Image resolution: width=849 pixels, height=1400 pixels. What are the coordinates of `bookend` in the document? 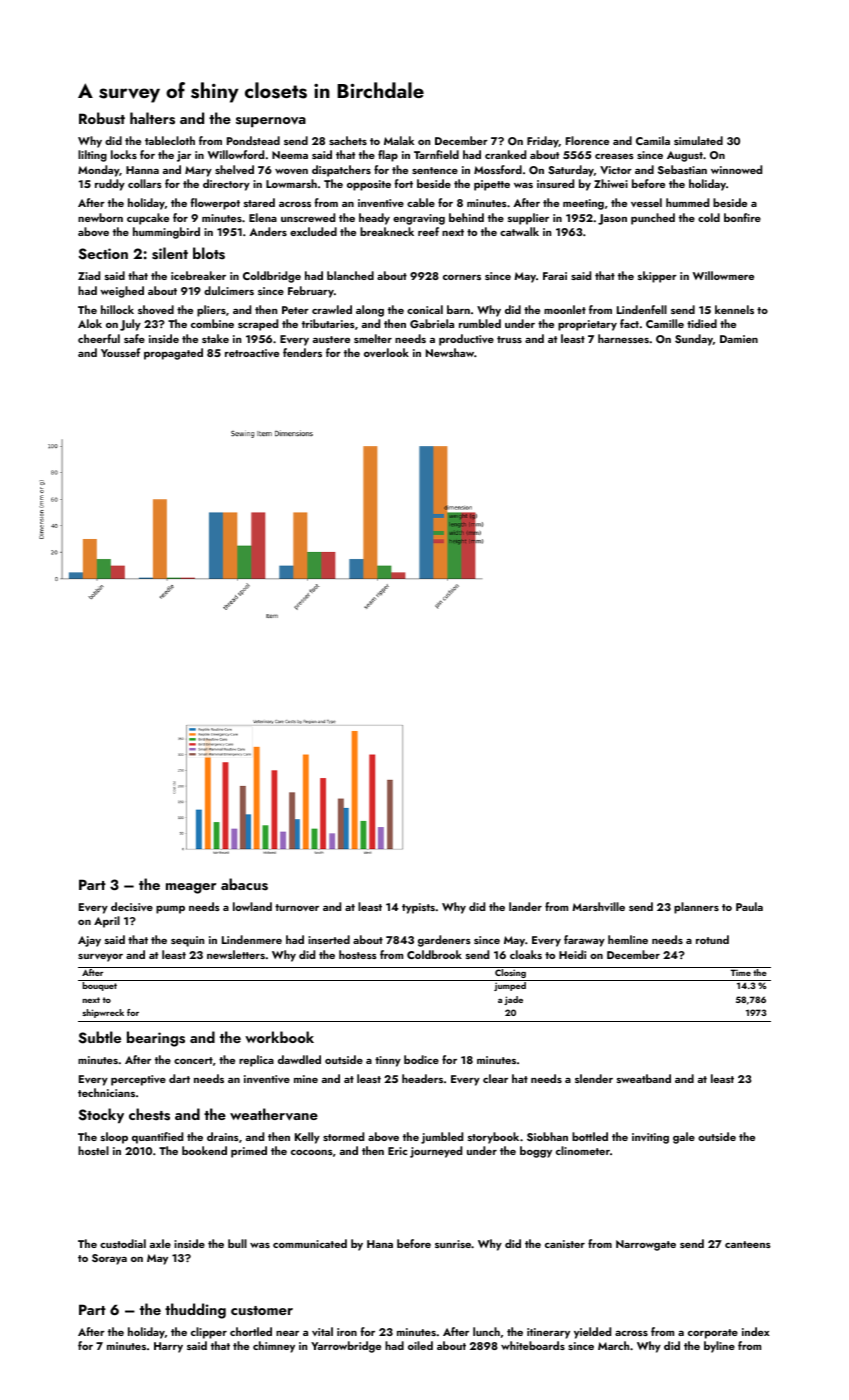 It's located at (204, 1150).
